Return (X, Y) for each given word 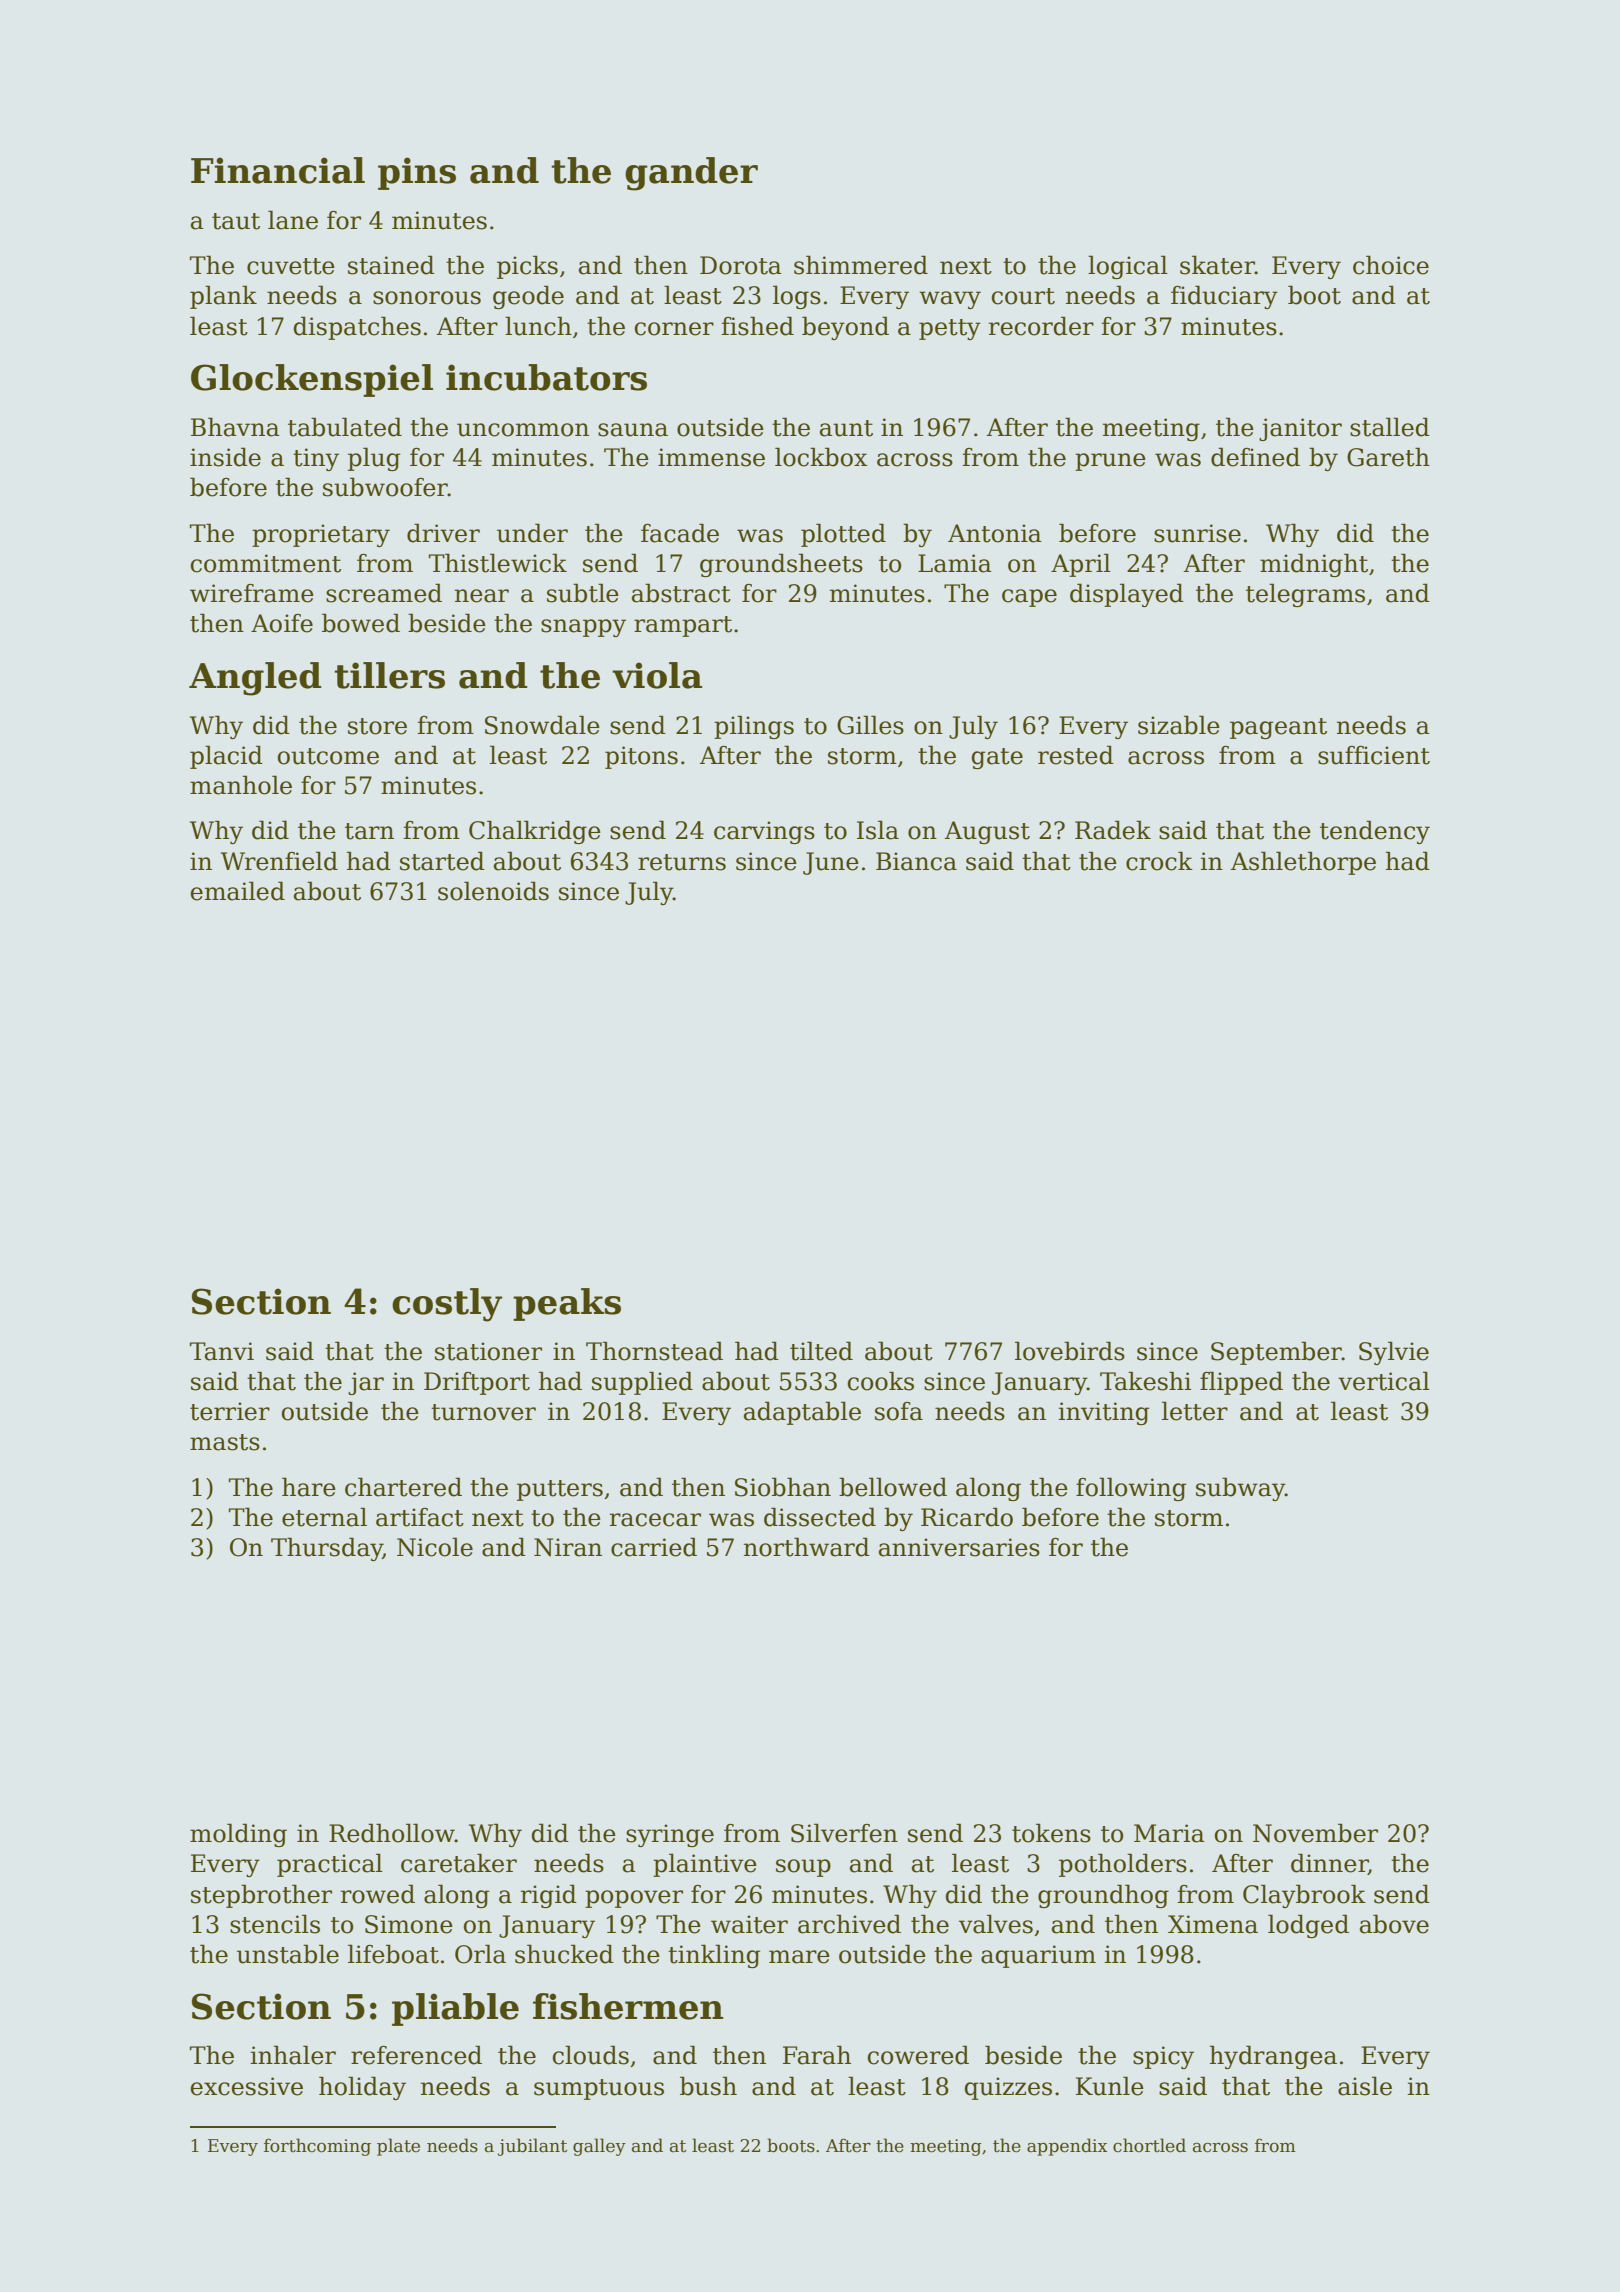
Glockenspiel (312, 380)
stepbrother (261, 1896)
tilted (821, 1351)
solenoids (493, 891)
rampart (683, 626)
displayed (1127, 595)
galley (599, 2147)
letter (1195, 1411)
